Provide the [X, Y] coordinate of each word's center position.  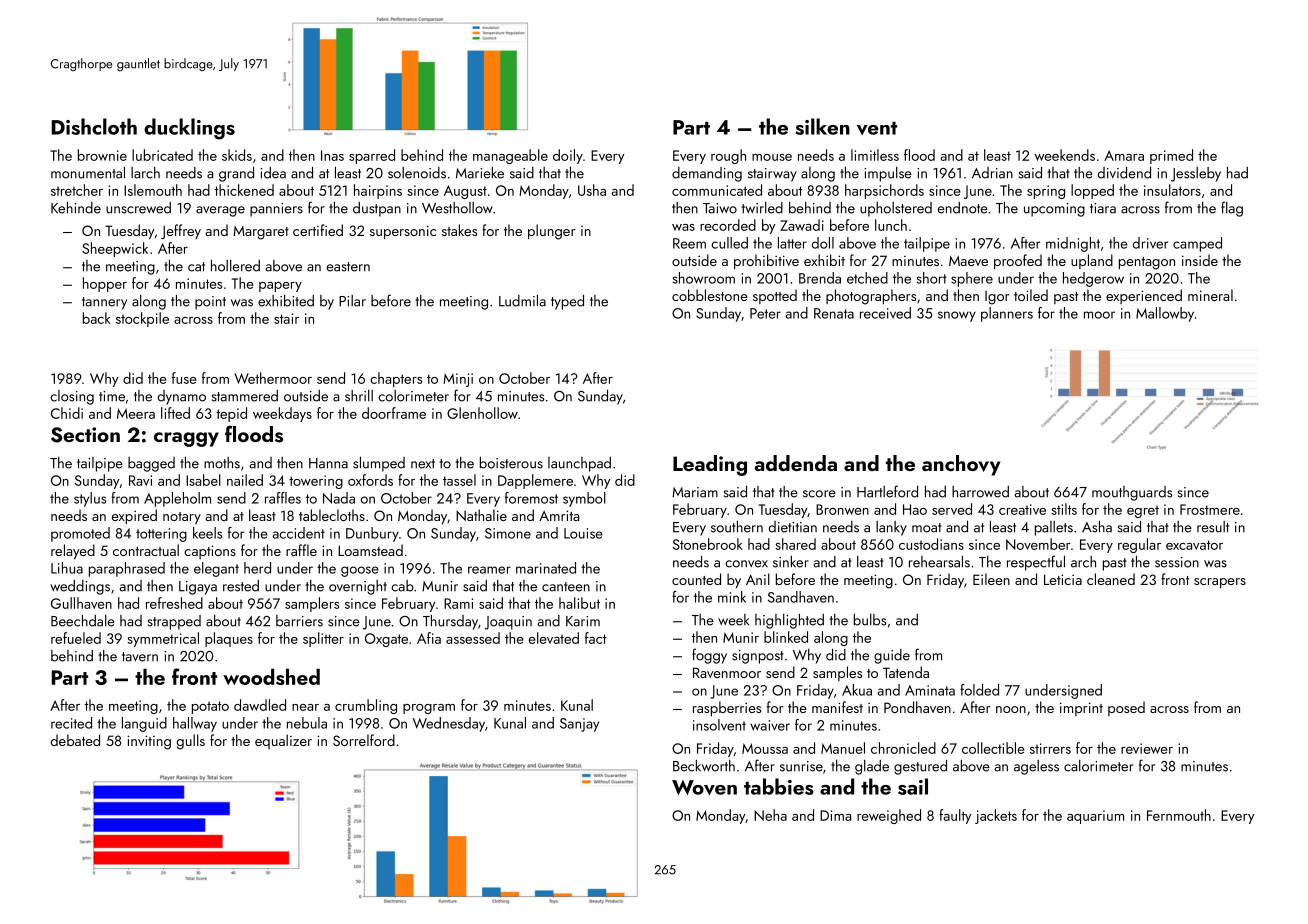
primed [1171, 156]
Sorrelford [364, 740]
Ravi [140, 480]
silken [823, 126]
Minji [458, 380]
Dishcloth [94, 126]
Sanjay [579, 725]
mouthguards [1132, 493]
